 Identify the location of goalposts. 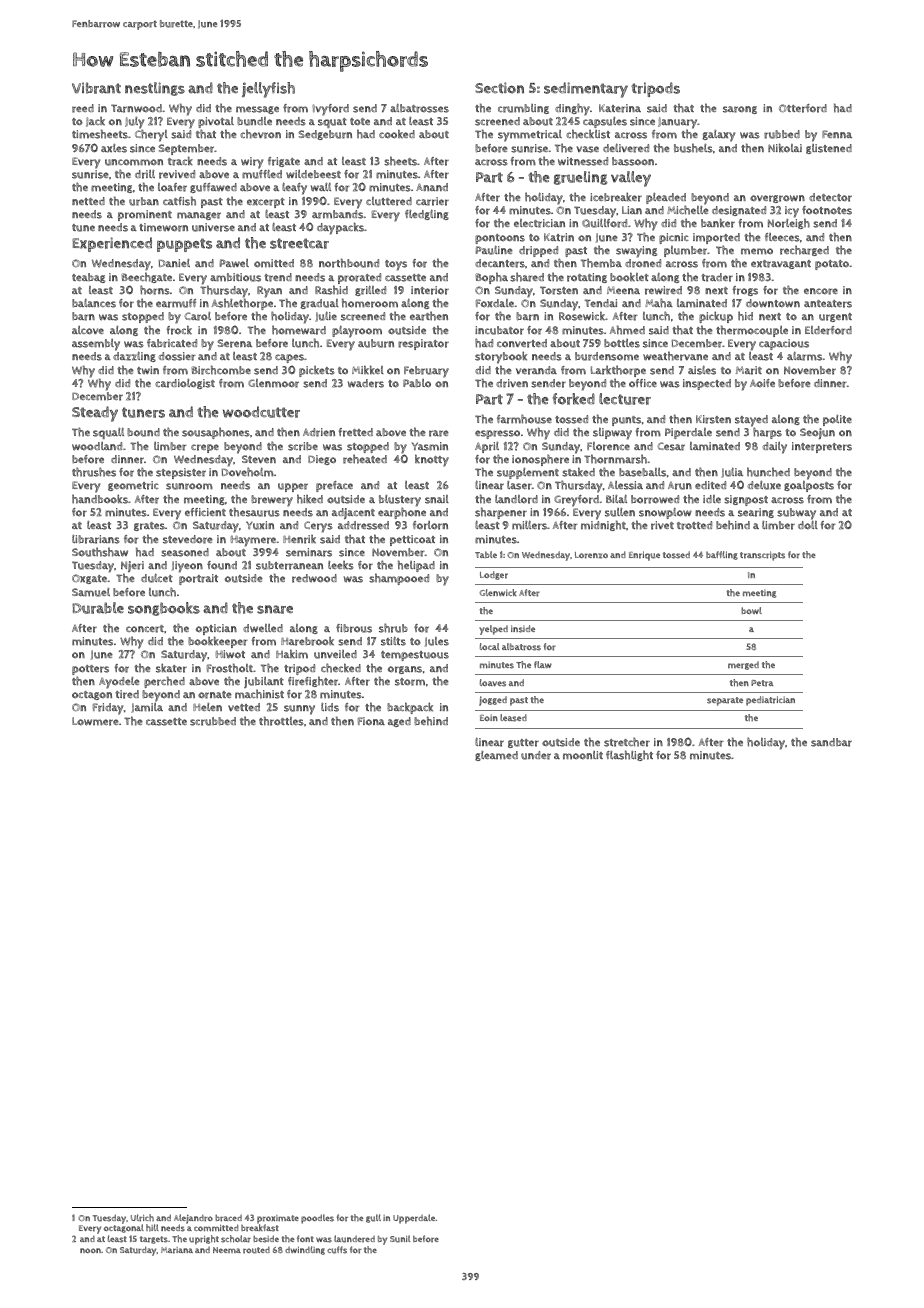
(809, 486).
